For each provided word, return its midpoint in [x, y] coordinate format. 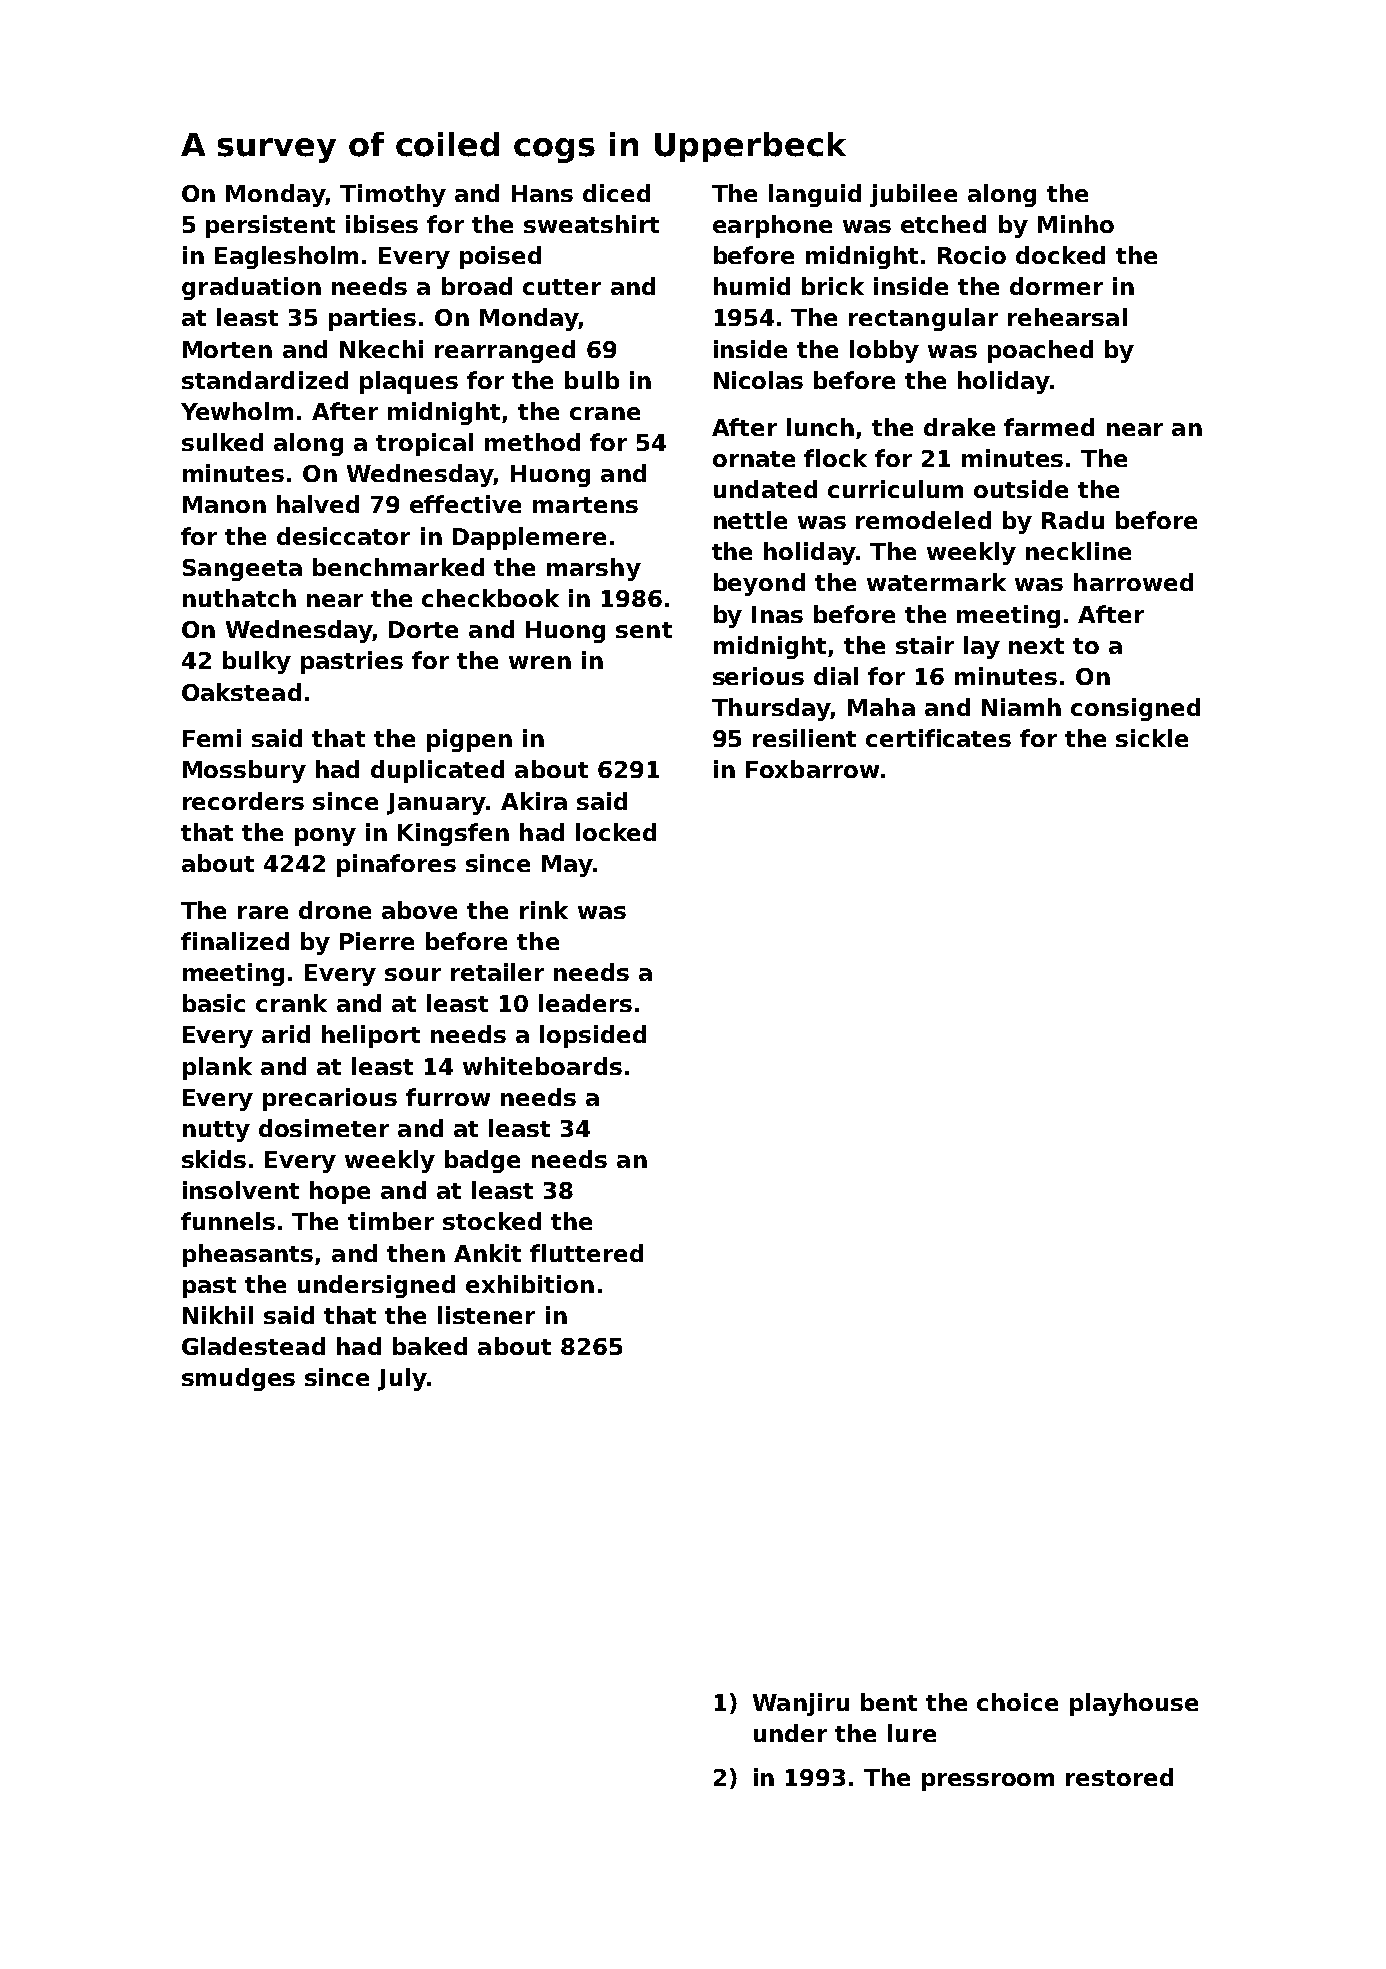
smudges [238, 1379]
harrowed [1133, 582]
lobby [884, 351]
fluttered [586, 1253]
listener [486, 1315]
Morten [227, 349]
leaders [585, 1003]
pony [325, 837]
